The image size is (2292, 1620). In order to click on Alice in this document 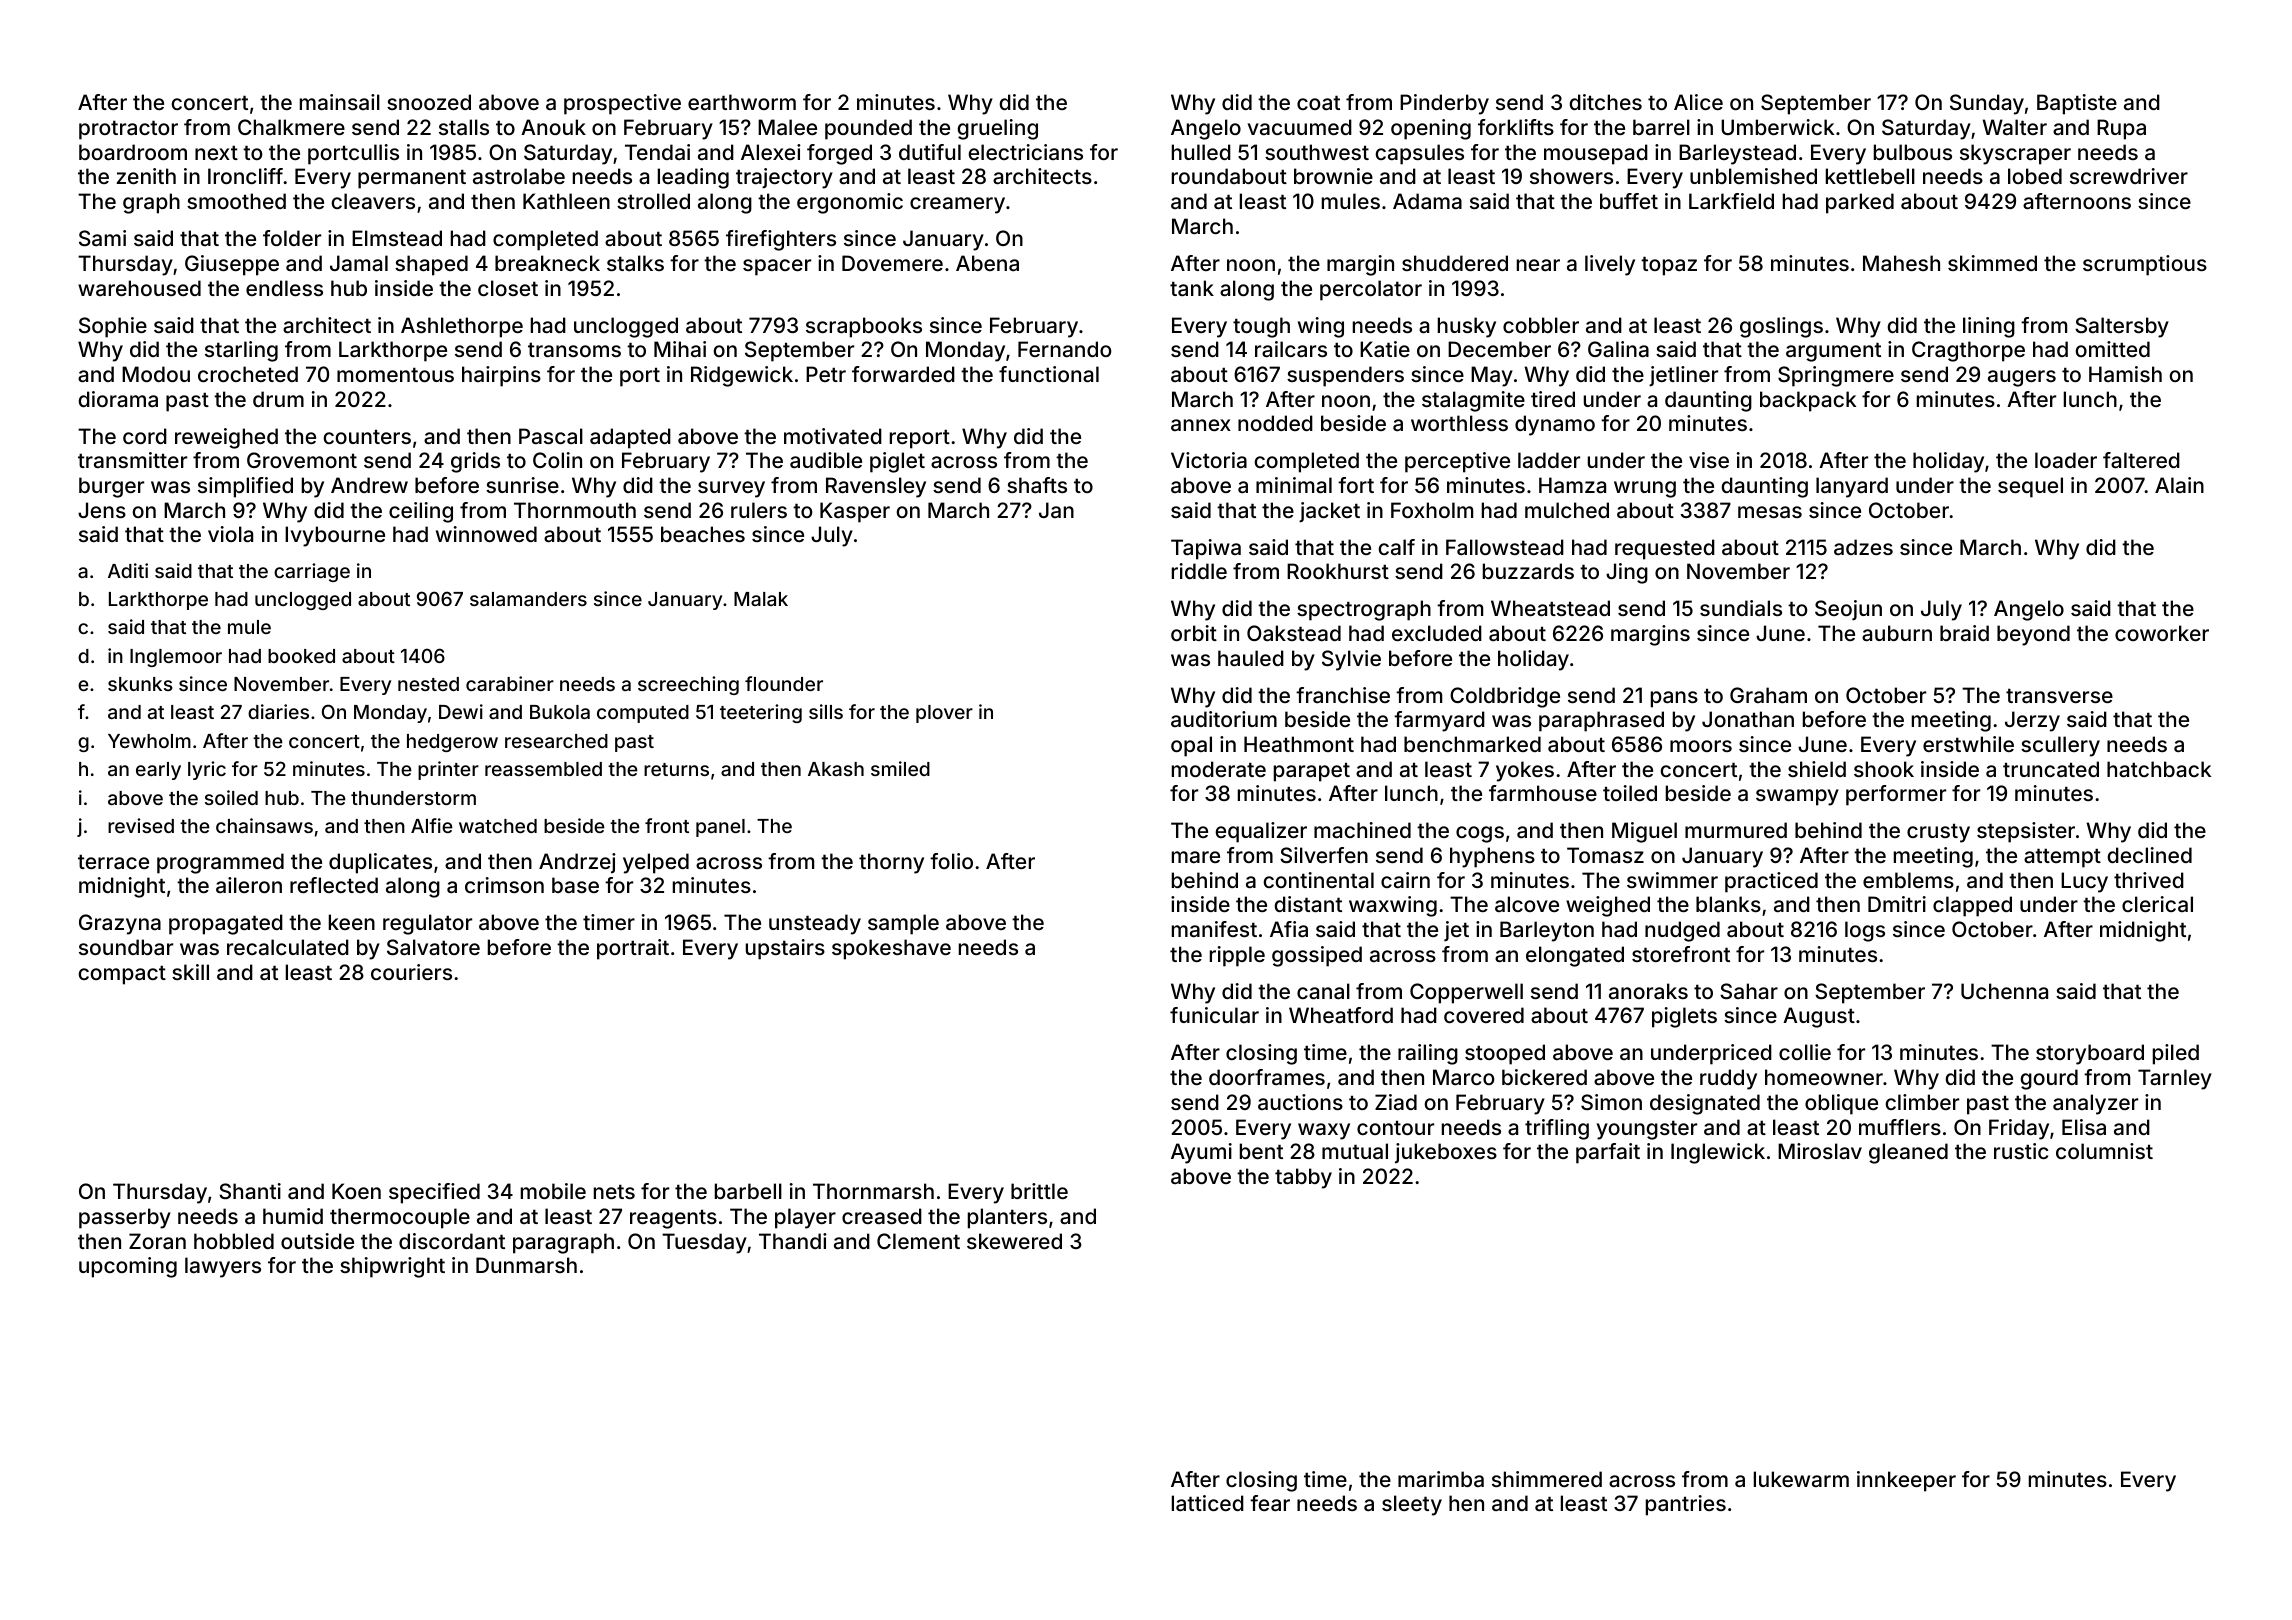, I will do `click(1698, 102)`.
